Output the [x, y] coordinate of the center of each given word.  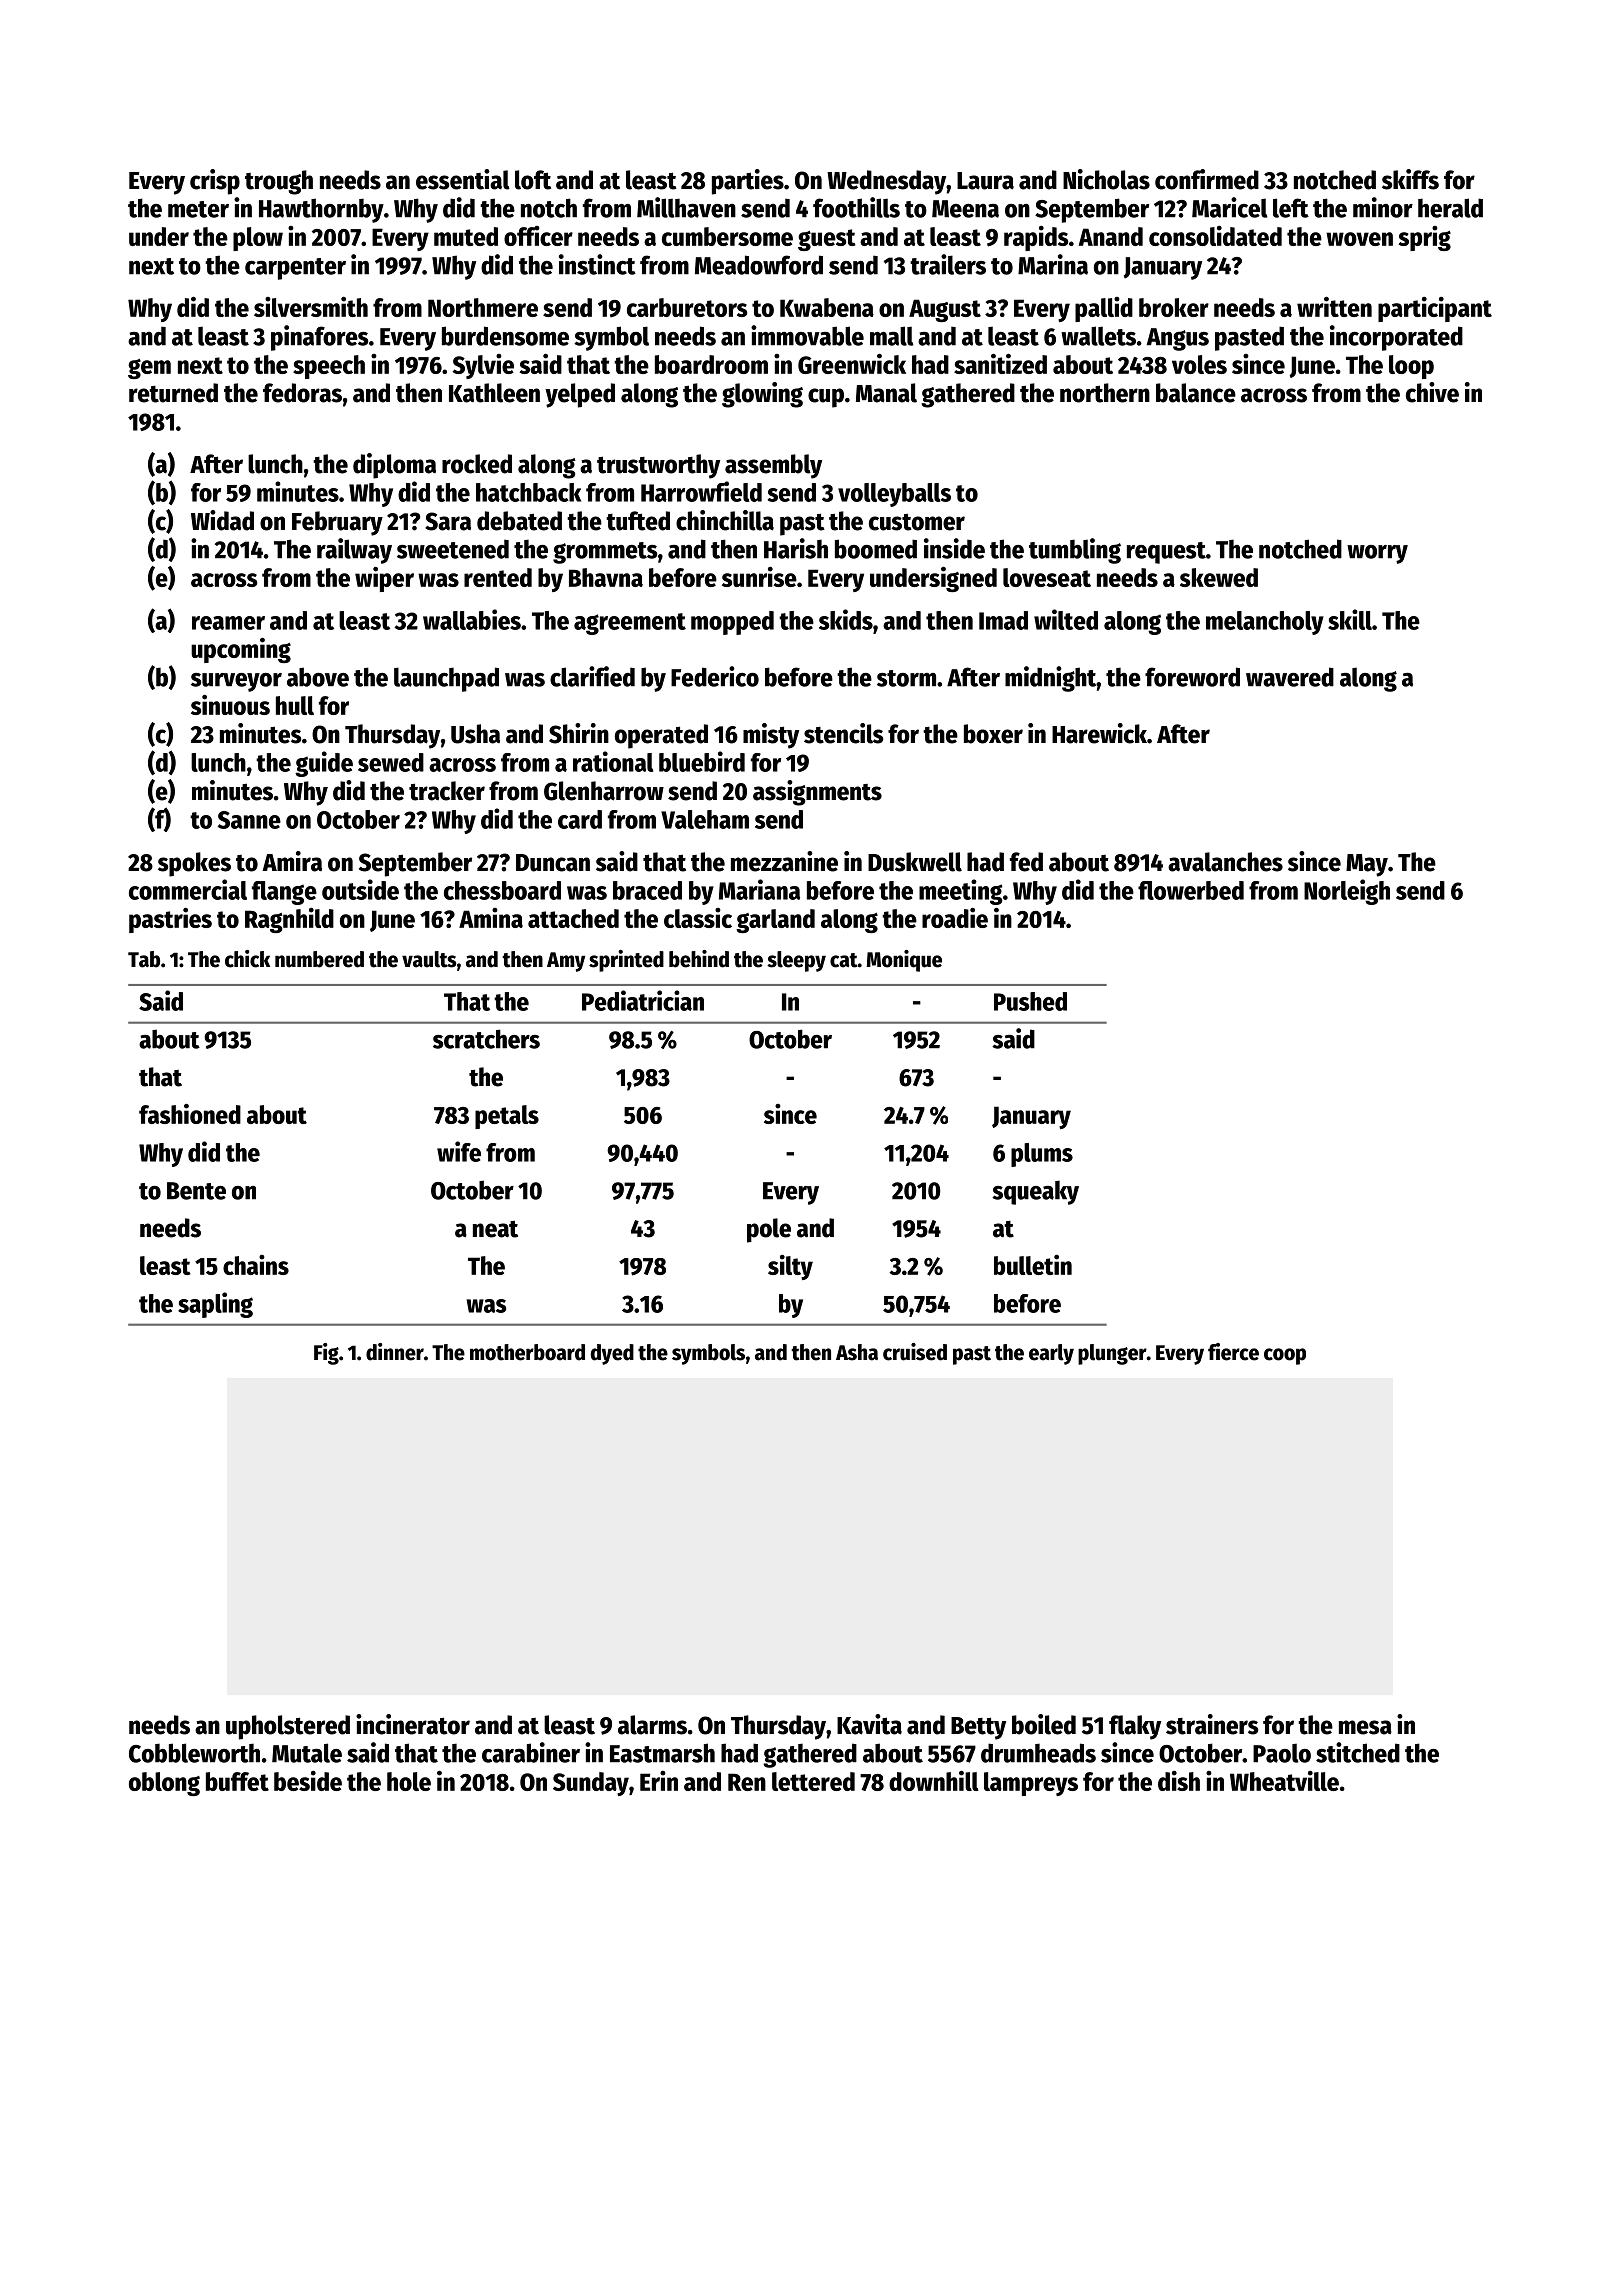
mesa [1365, 1727]
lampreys [1031, 1784]
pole [769, 1230]
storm [906, 678]
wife [459, 1151]
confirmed [1207, 179]
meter [198, 209]
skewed [1219, 577]
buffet [237, 1781]
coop [1285, 1356]
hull [295, 705]
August [945, 310]
